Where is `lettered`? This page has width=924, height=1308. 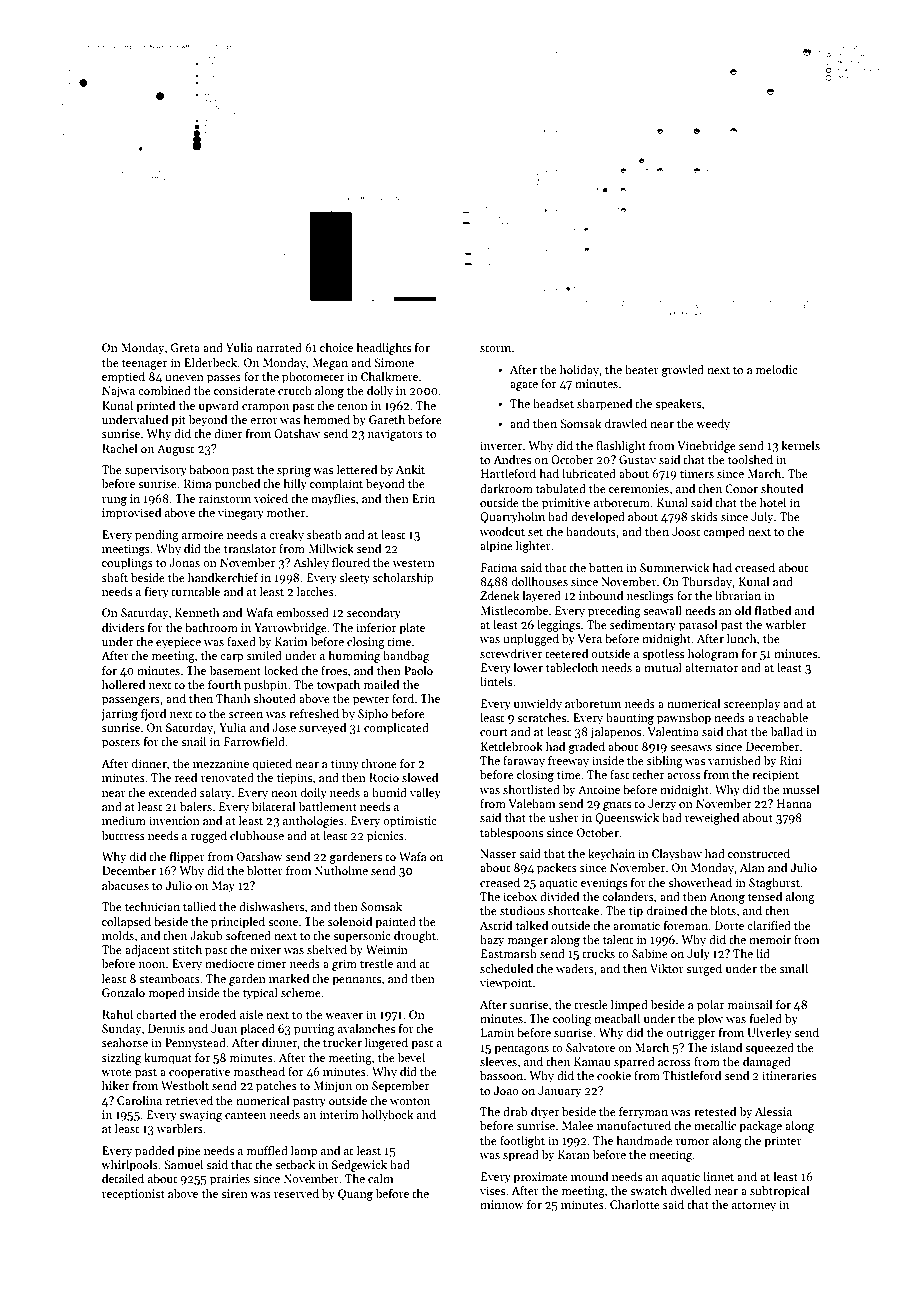
lettered is located at coordinates (357, 469).
